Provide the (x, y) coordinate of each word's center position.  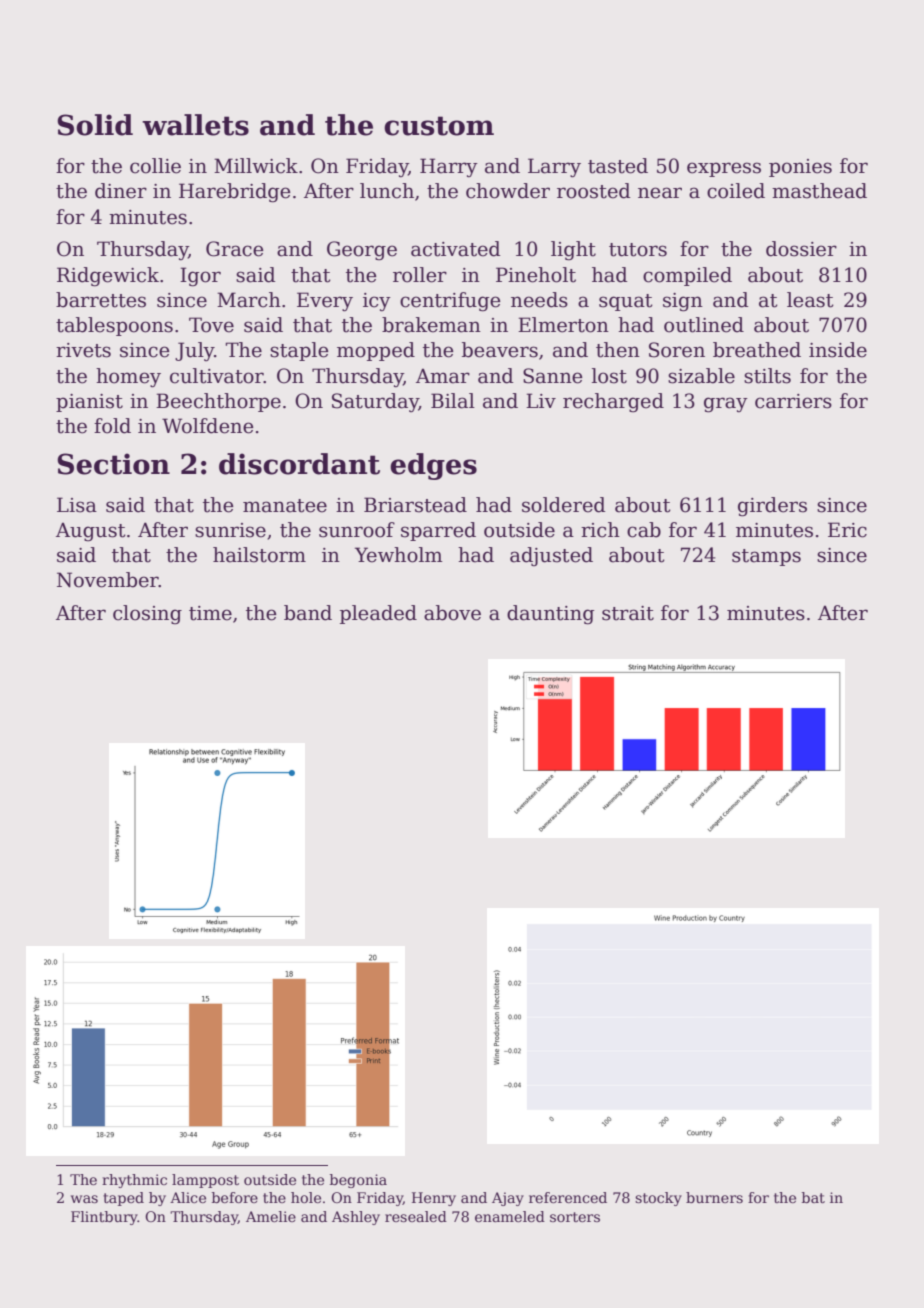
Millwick (256, 166)
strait (628, 613)
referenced (568, 1197)
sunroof (357, 530)
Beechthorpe (218, 402)
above (452, 613)
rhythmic (134, 1181)
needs (539, 300)
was (84, 1199)
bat (813, 1197)
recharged (613, 403)
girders (772, 507)
